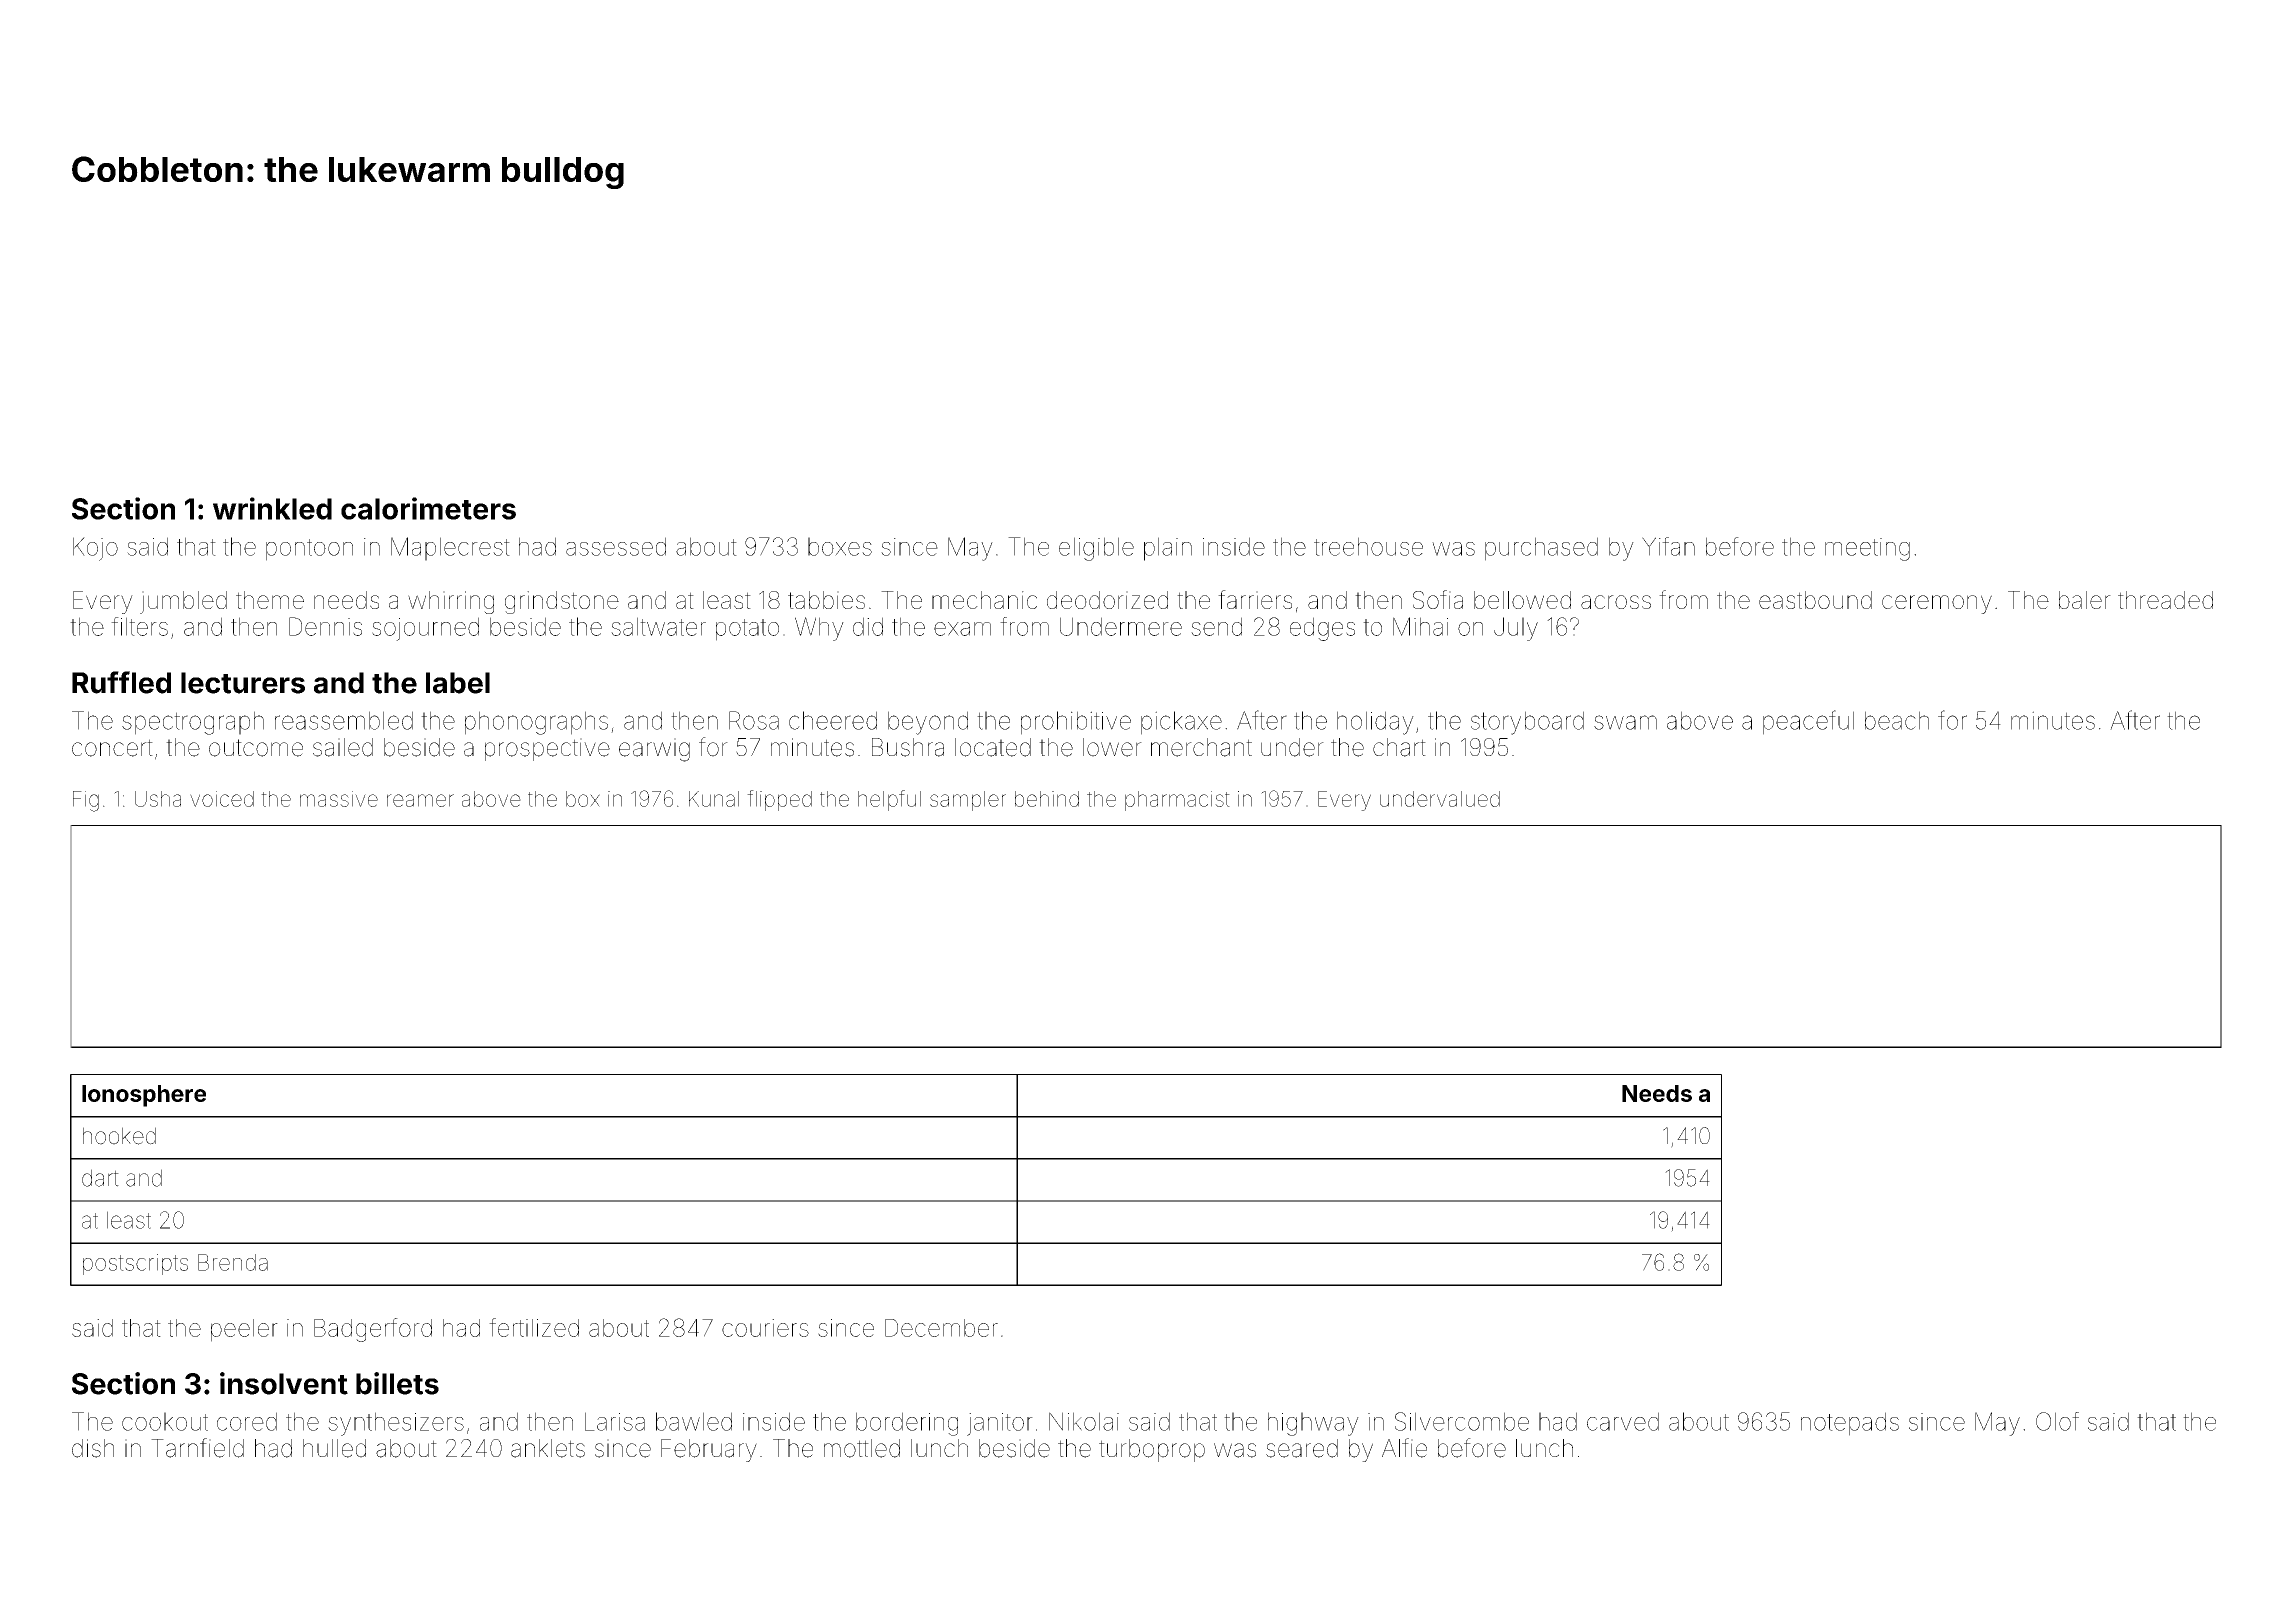 This screenshot has height=1620, width=2292. What do you see at coordinates (272, 508) in the screenshot?
I see `wrinkled` at bounding box center [272, 508].
